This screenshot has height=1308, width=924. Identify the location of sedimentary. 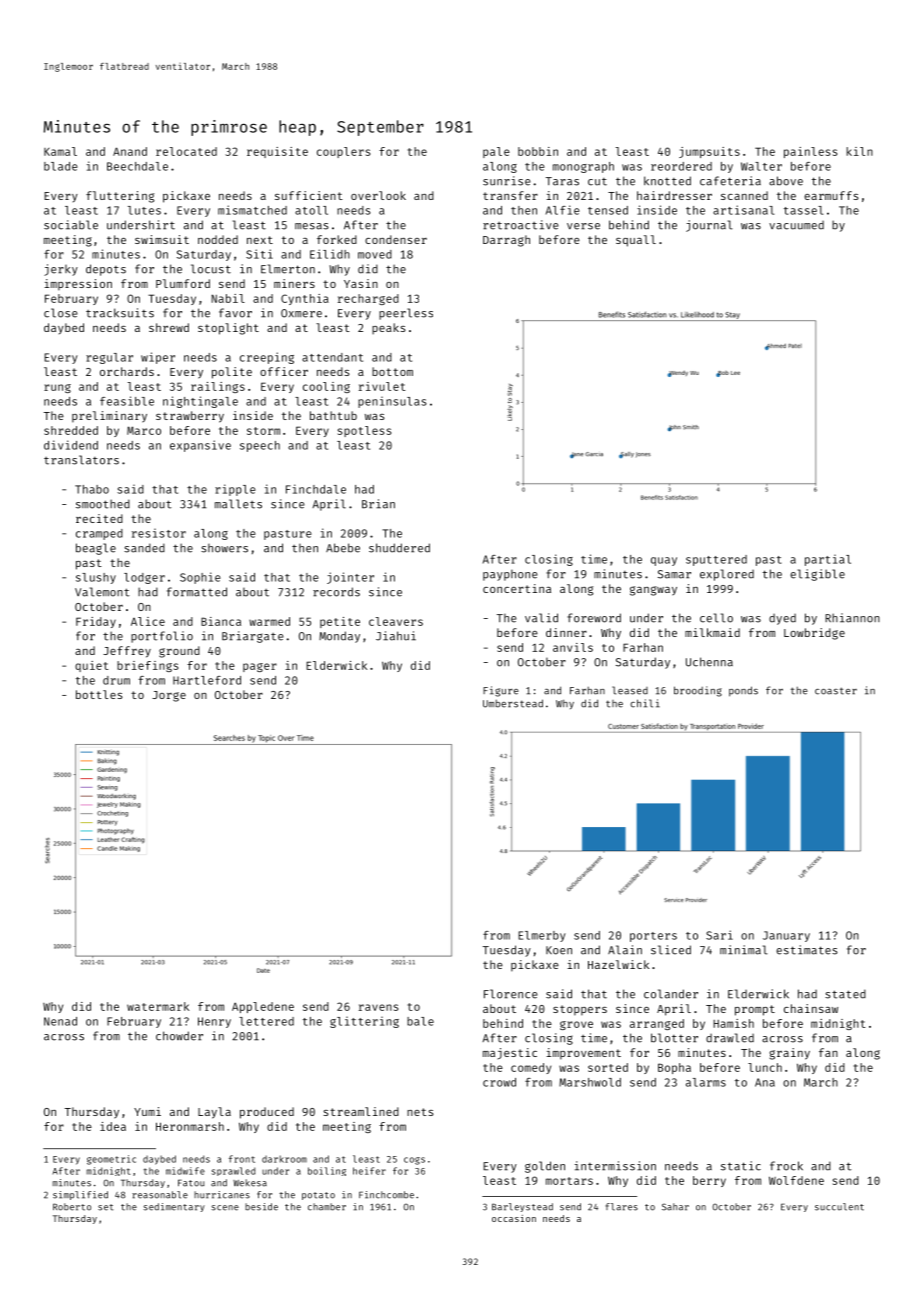
(174, 1207).
